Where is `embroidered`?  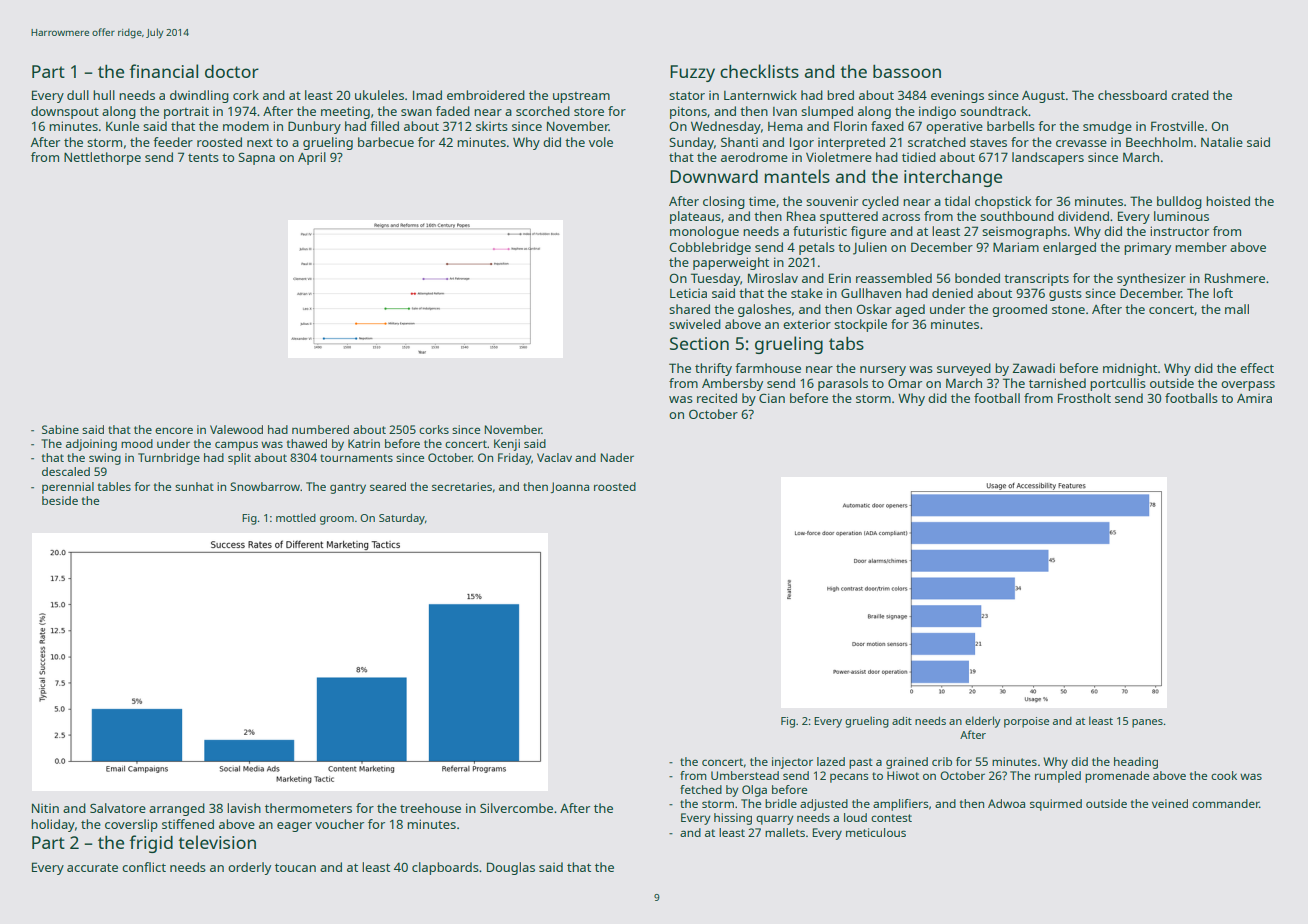
embroidered is located at coordinates (486, 95).
